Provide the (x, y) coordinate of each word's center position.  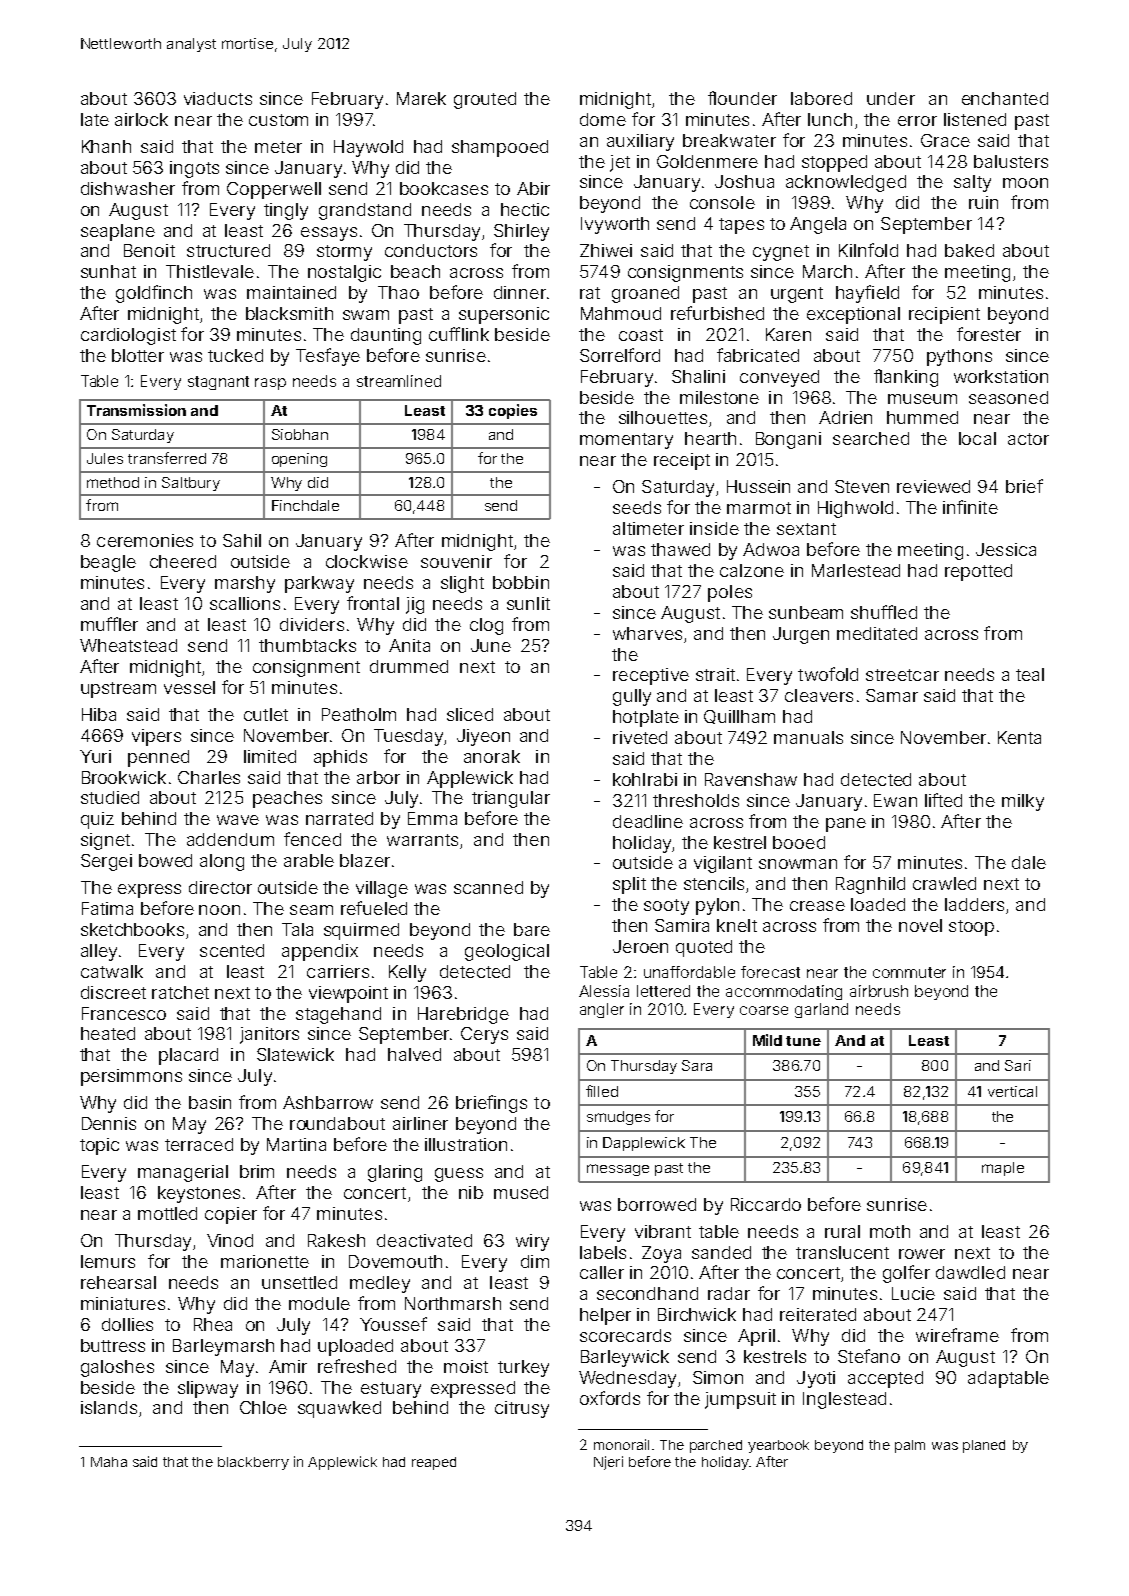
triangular (511, 799)
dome (603, 119)
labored (821, 98)
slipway (208, 1389)
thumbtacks (307, 645)
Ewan (895, 800)
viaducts (218, 98)
